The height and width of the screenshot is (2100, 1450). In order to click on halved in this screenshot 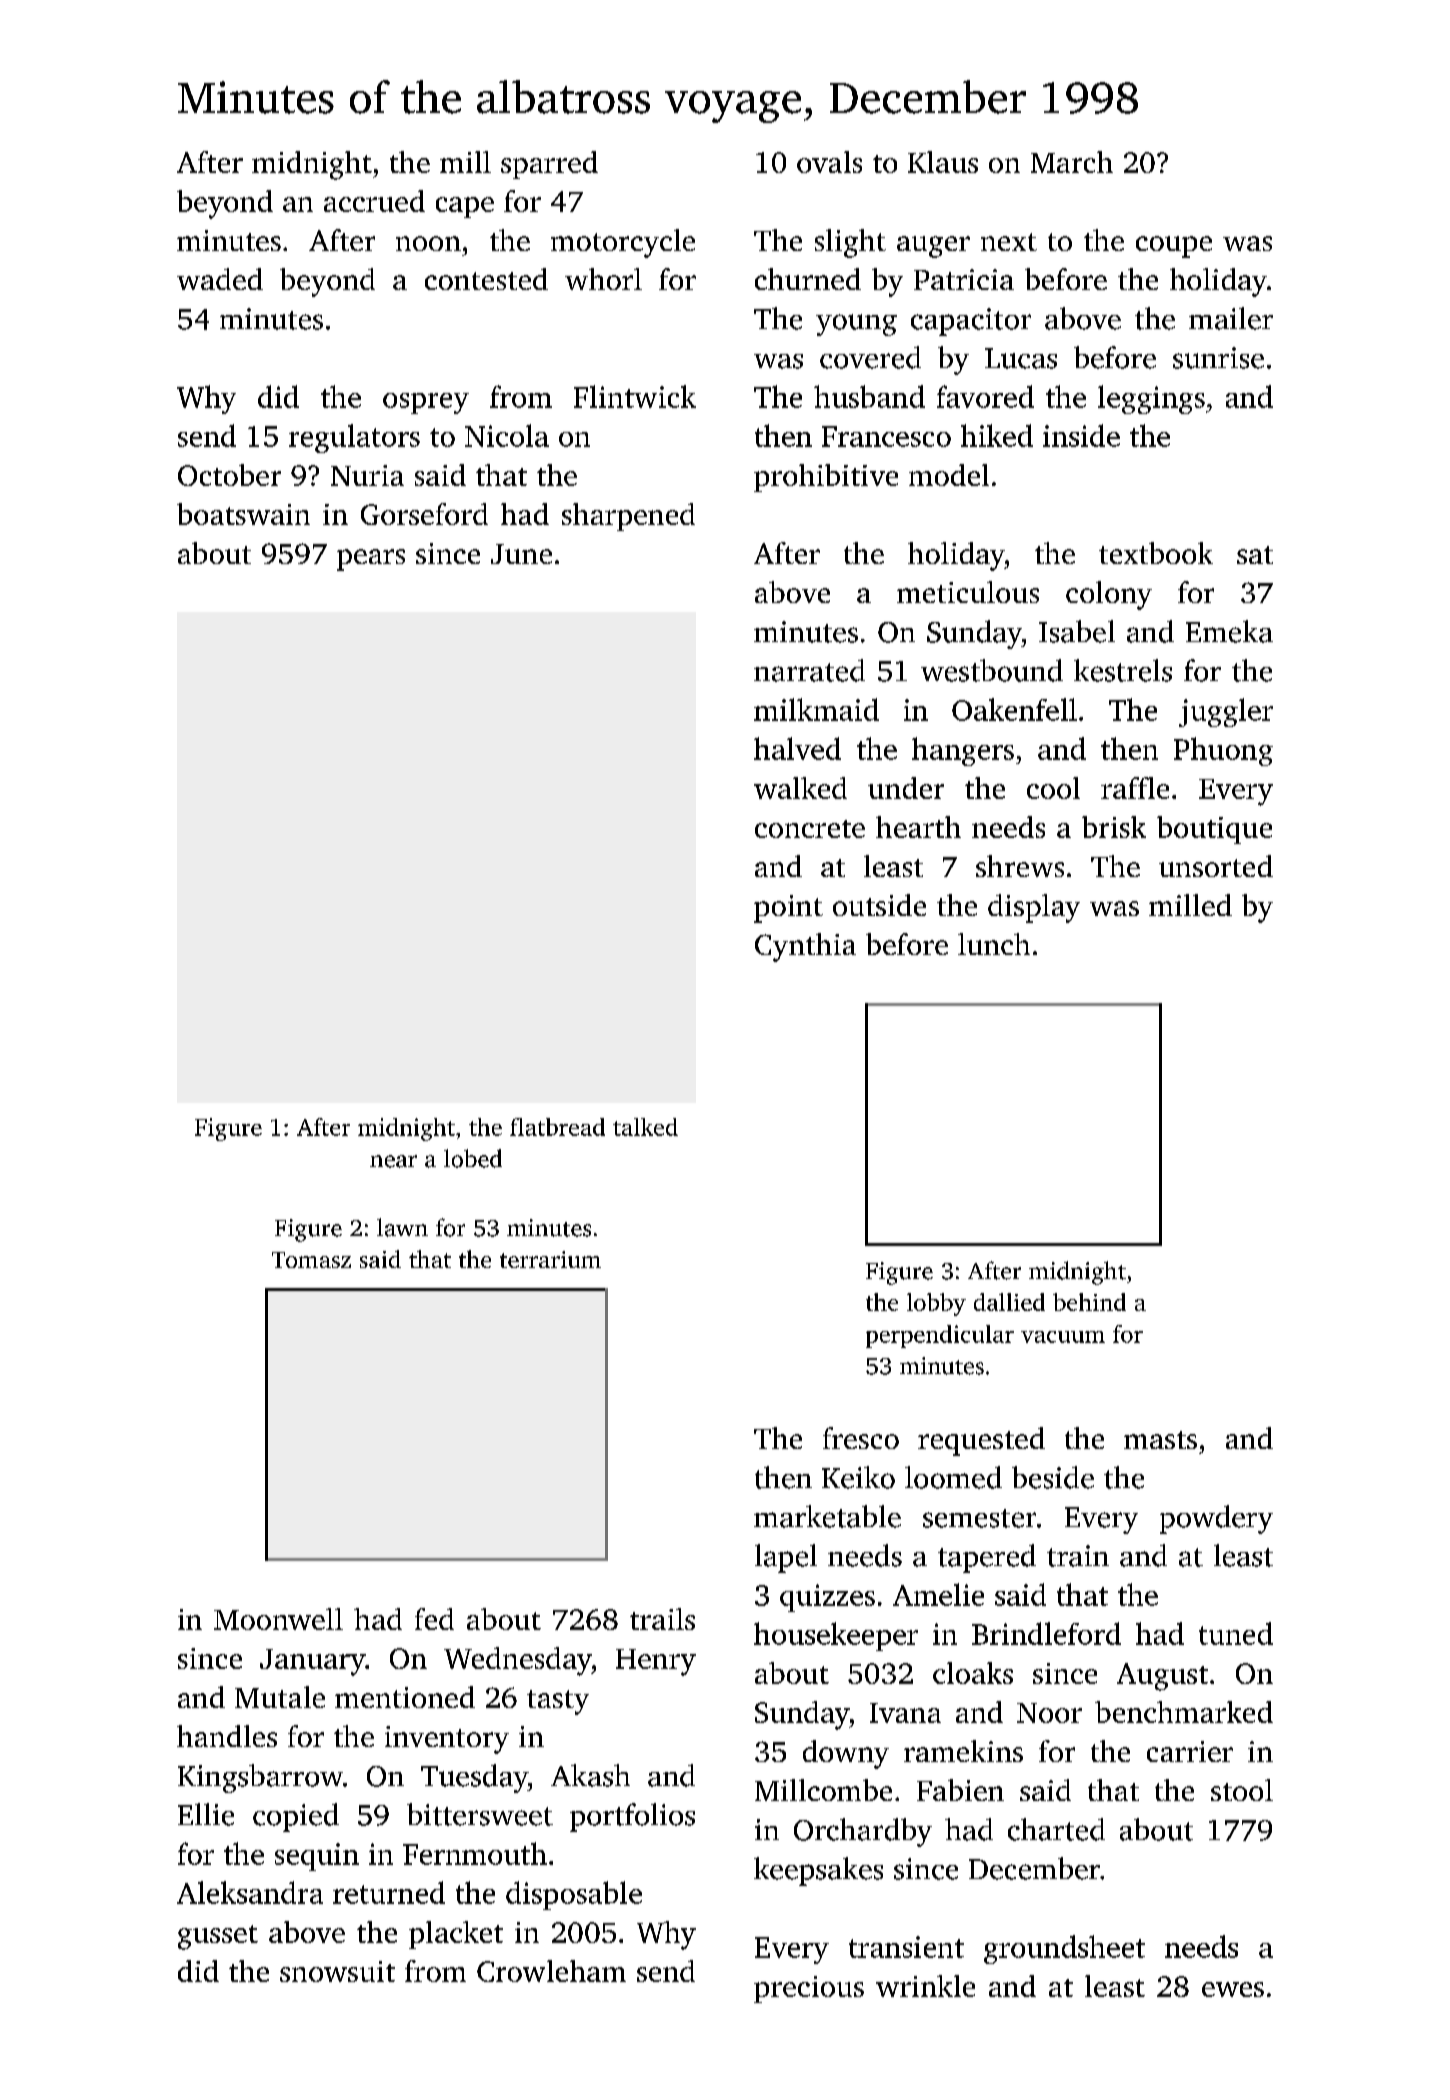, I will do `click(797, 748)`.
